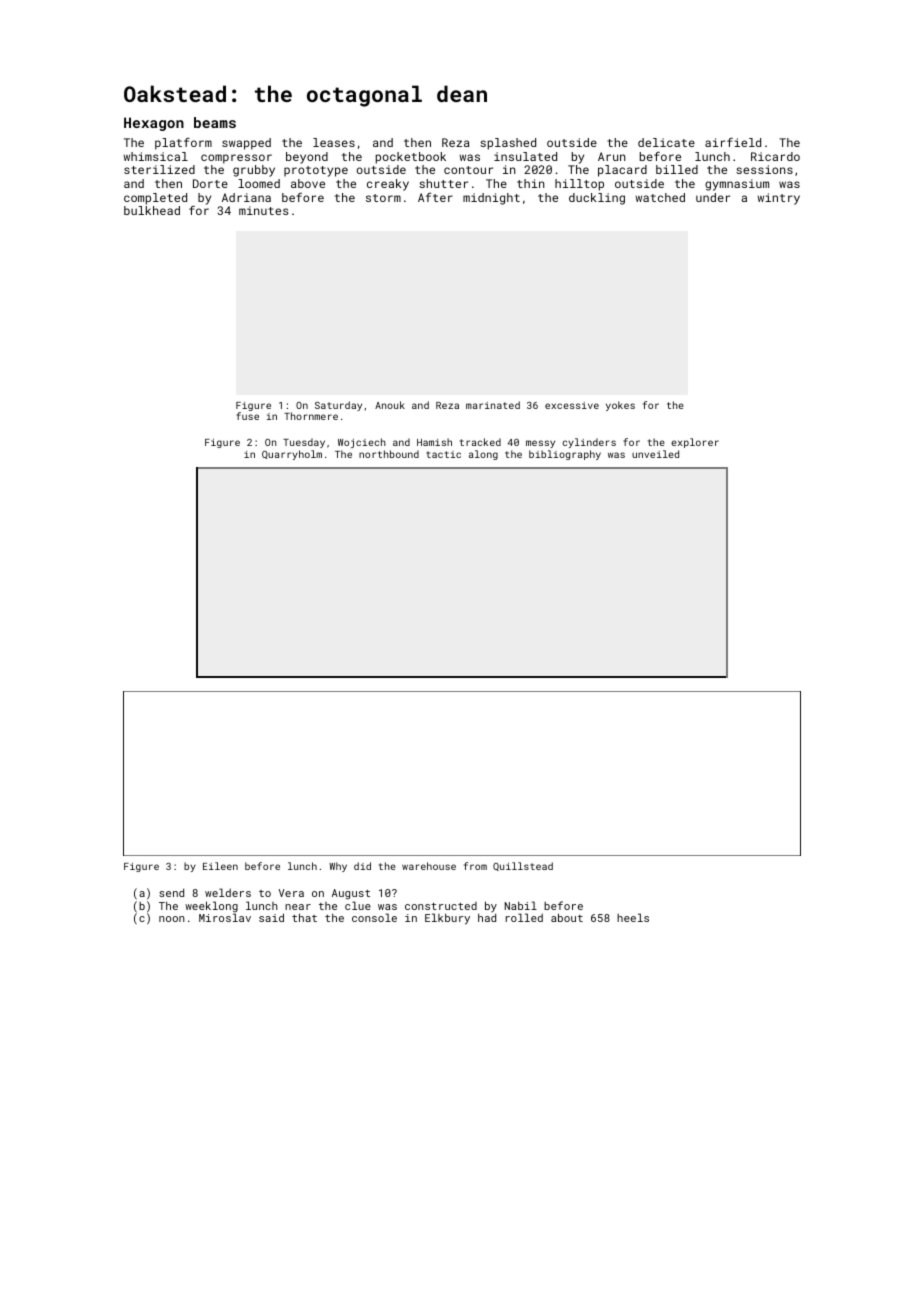  I want to click on warehouse, so click(429, 866).
